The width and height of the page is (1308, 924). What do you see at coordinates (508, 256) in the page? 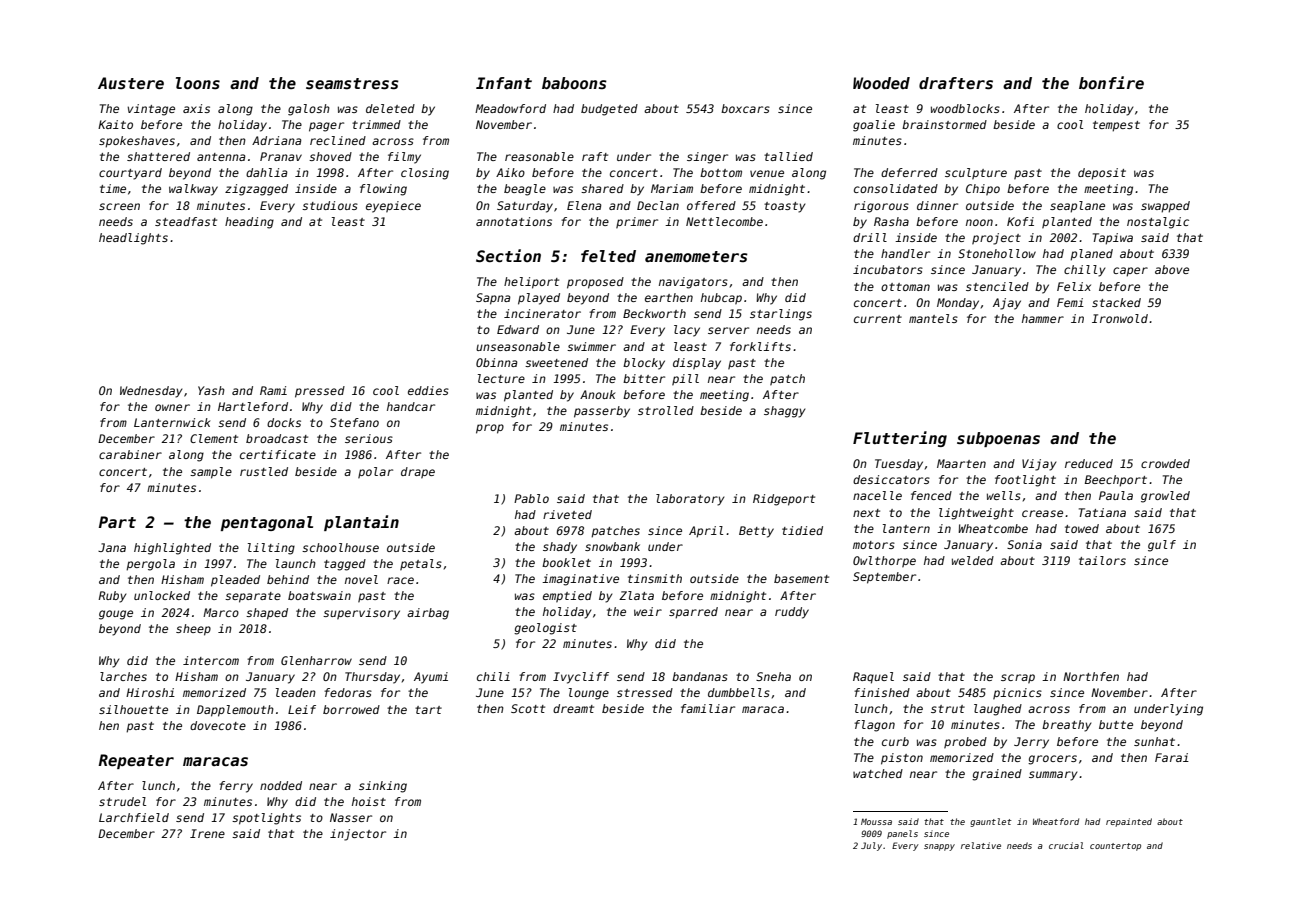
I see `Section` at bounding box center [508, 256].
